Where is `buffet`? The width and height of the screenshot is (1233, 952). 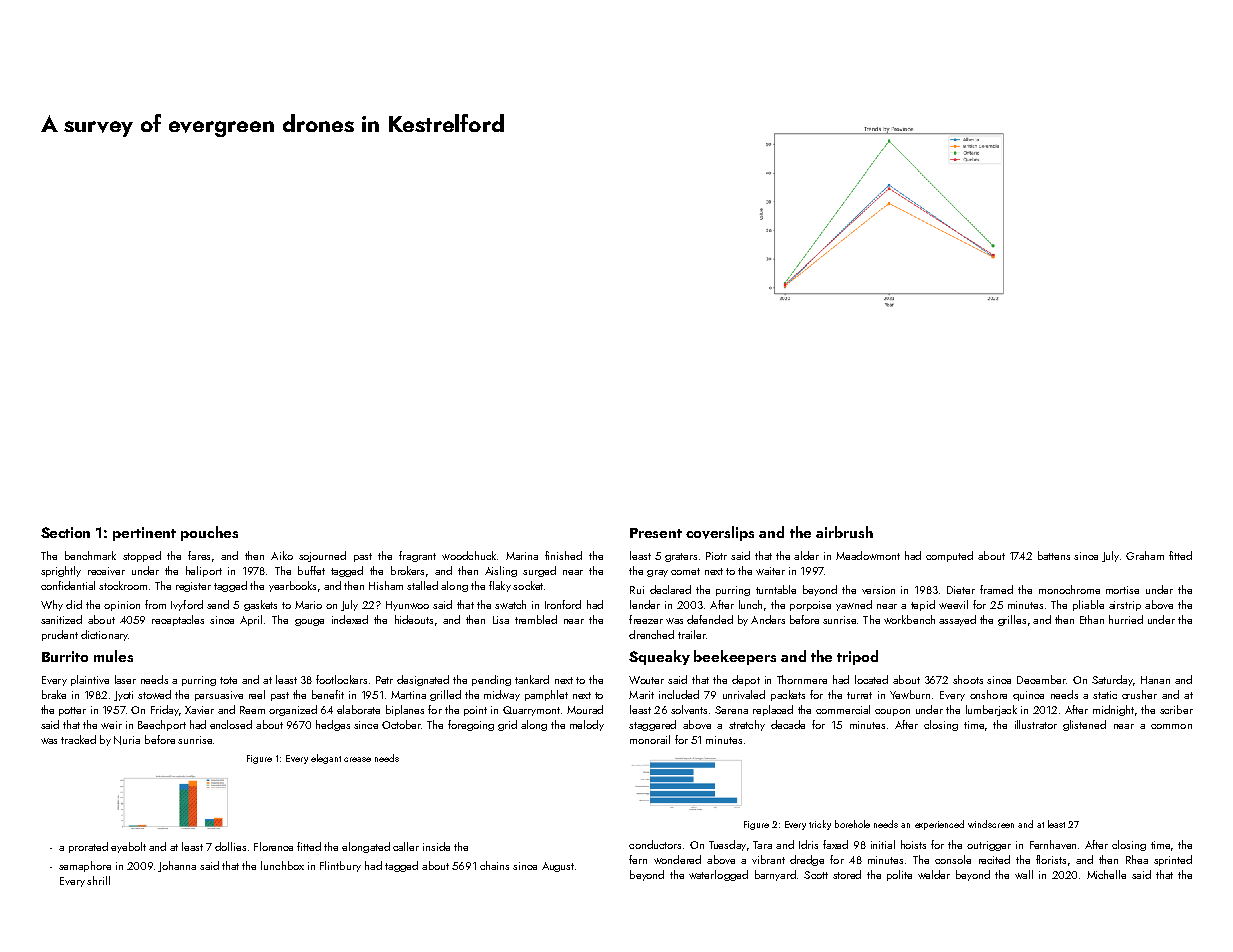 buffet is located at coordinates (311, 570).
